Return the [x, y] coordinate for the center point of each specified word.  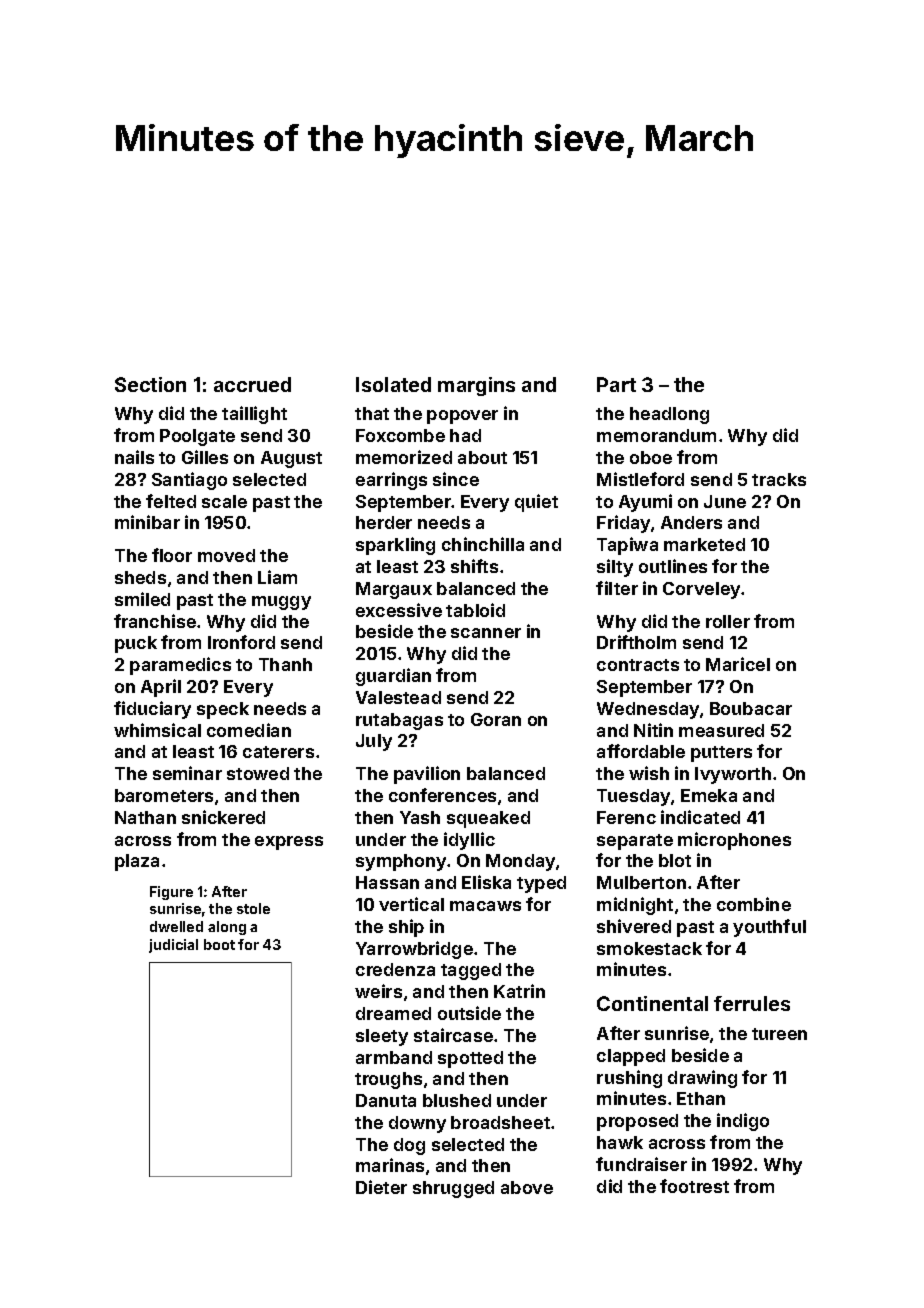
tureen [779, 1034]
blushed [457, 1100]
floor [172, 555]
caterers [278, 752]
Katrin [519, 991]
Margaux [394, 590]
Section [150, 384]
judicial [173, 946]
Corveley [701, 590]
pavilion [427, 775]
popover [462, 417]
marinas [390, 1165]
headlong [669, 415]
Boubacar [751, 708]
